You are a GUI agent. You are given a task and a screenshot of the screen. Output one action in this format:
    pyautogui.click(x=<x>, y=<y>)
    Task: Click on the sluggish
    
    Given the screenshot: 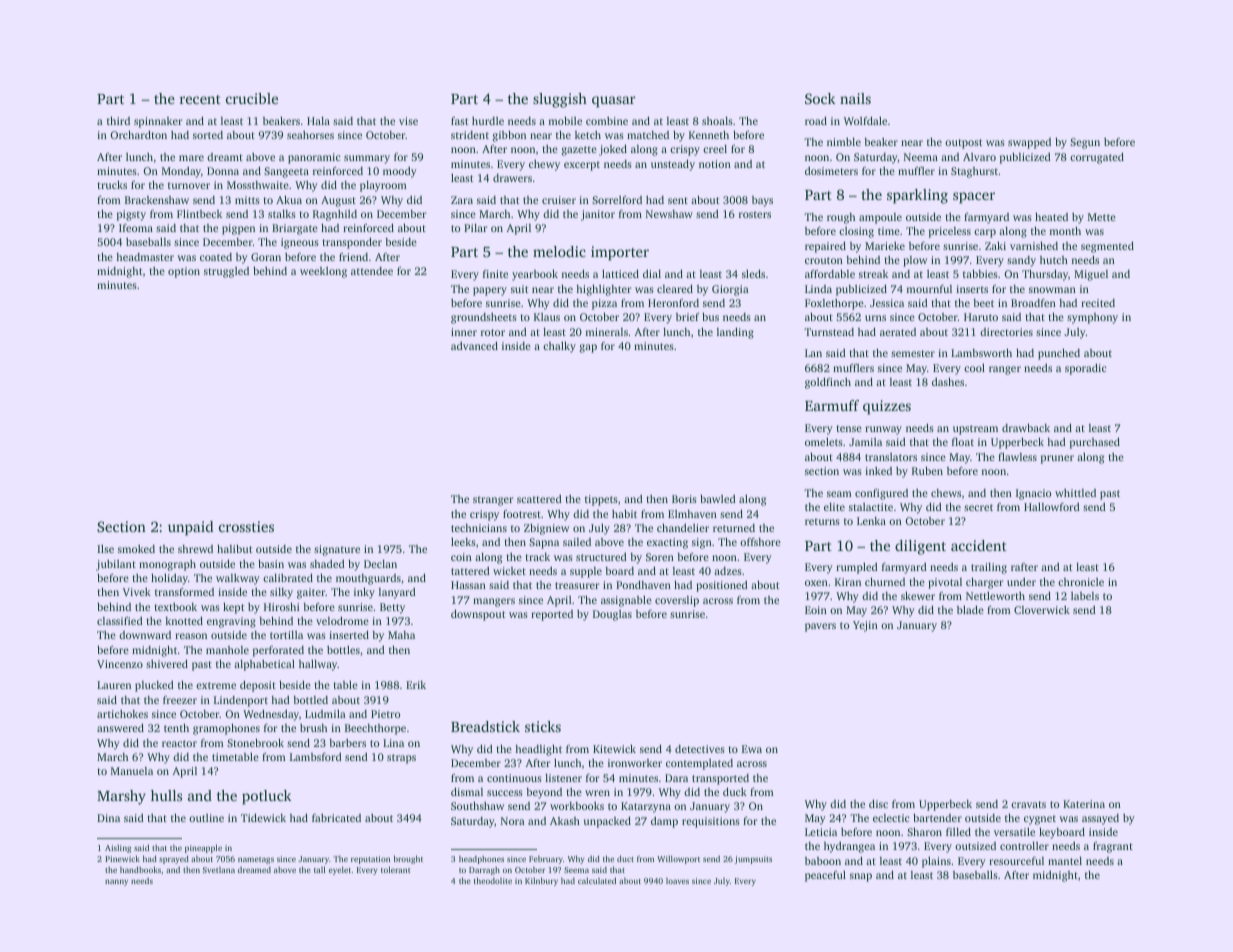 What is the action you would take?
    pyautogui.click(x=560, y=100)
